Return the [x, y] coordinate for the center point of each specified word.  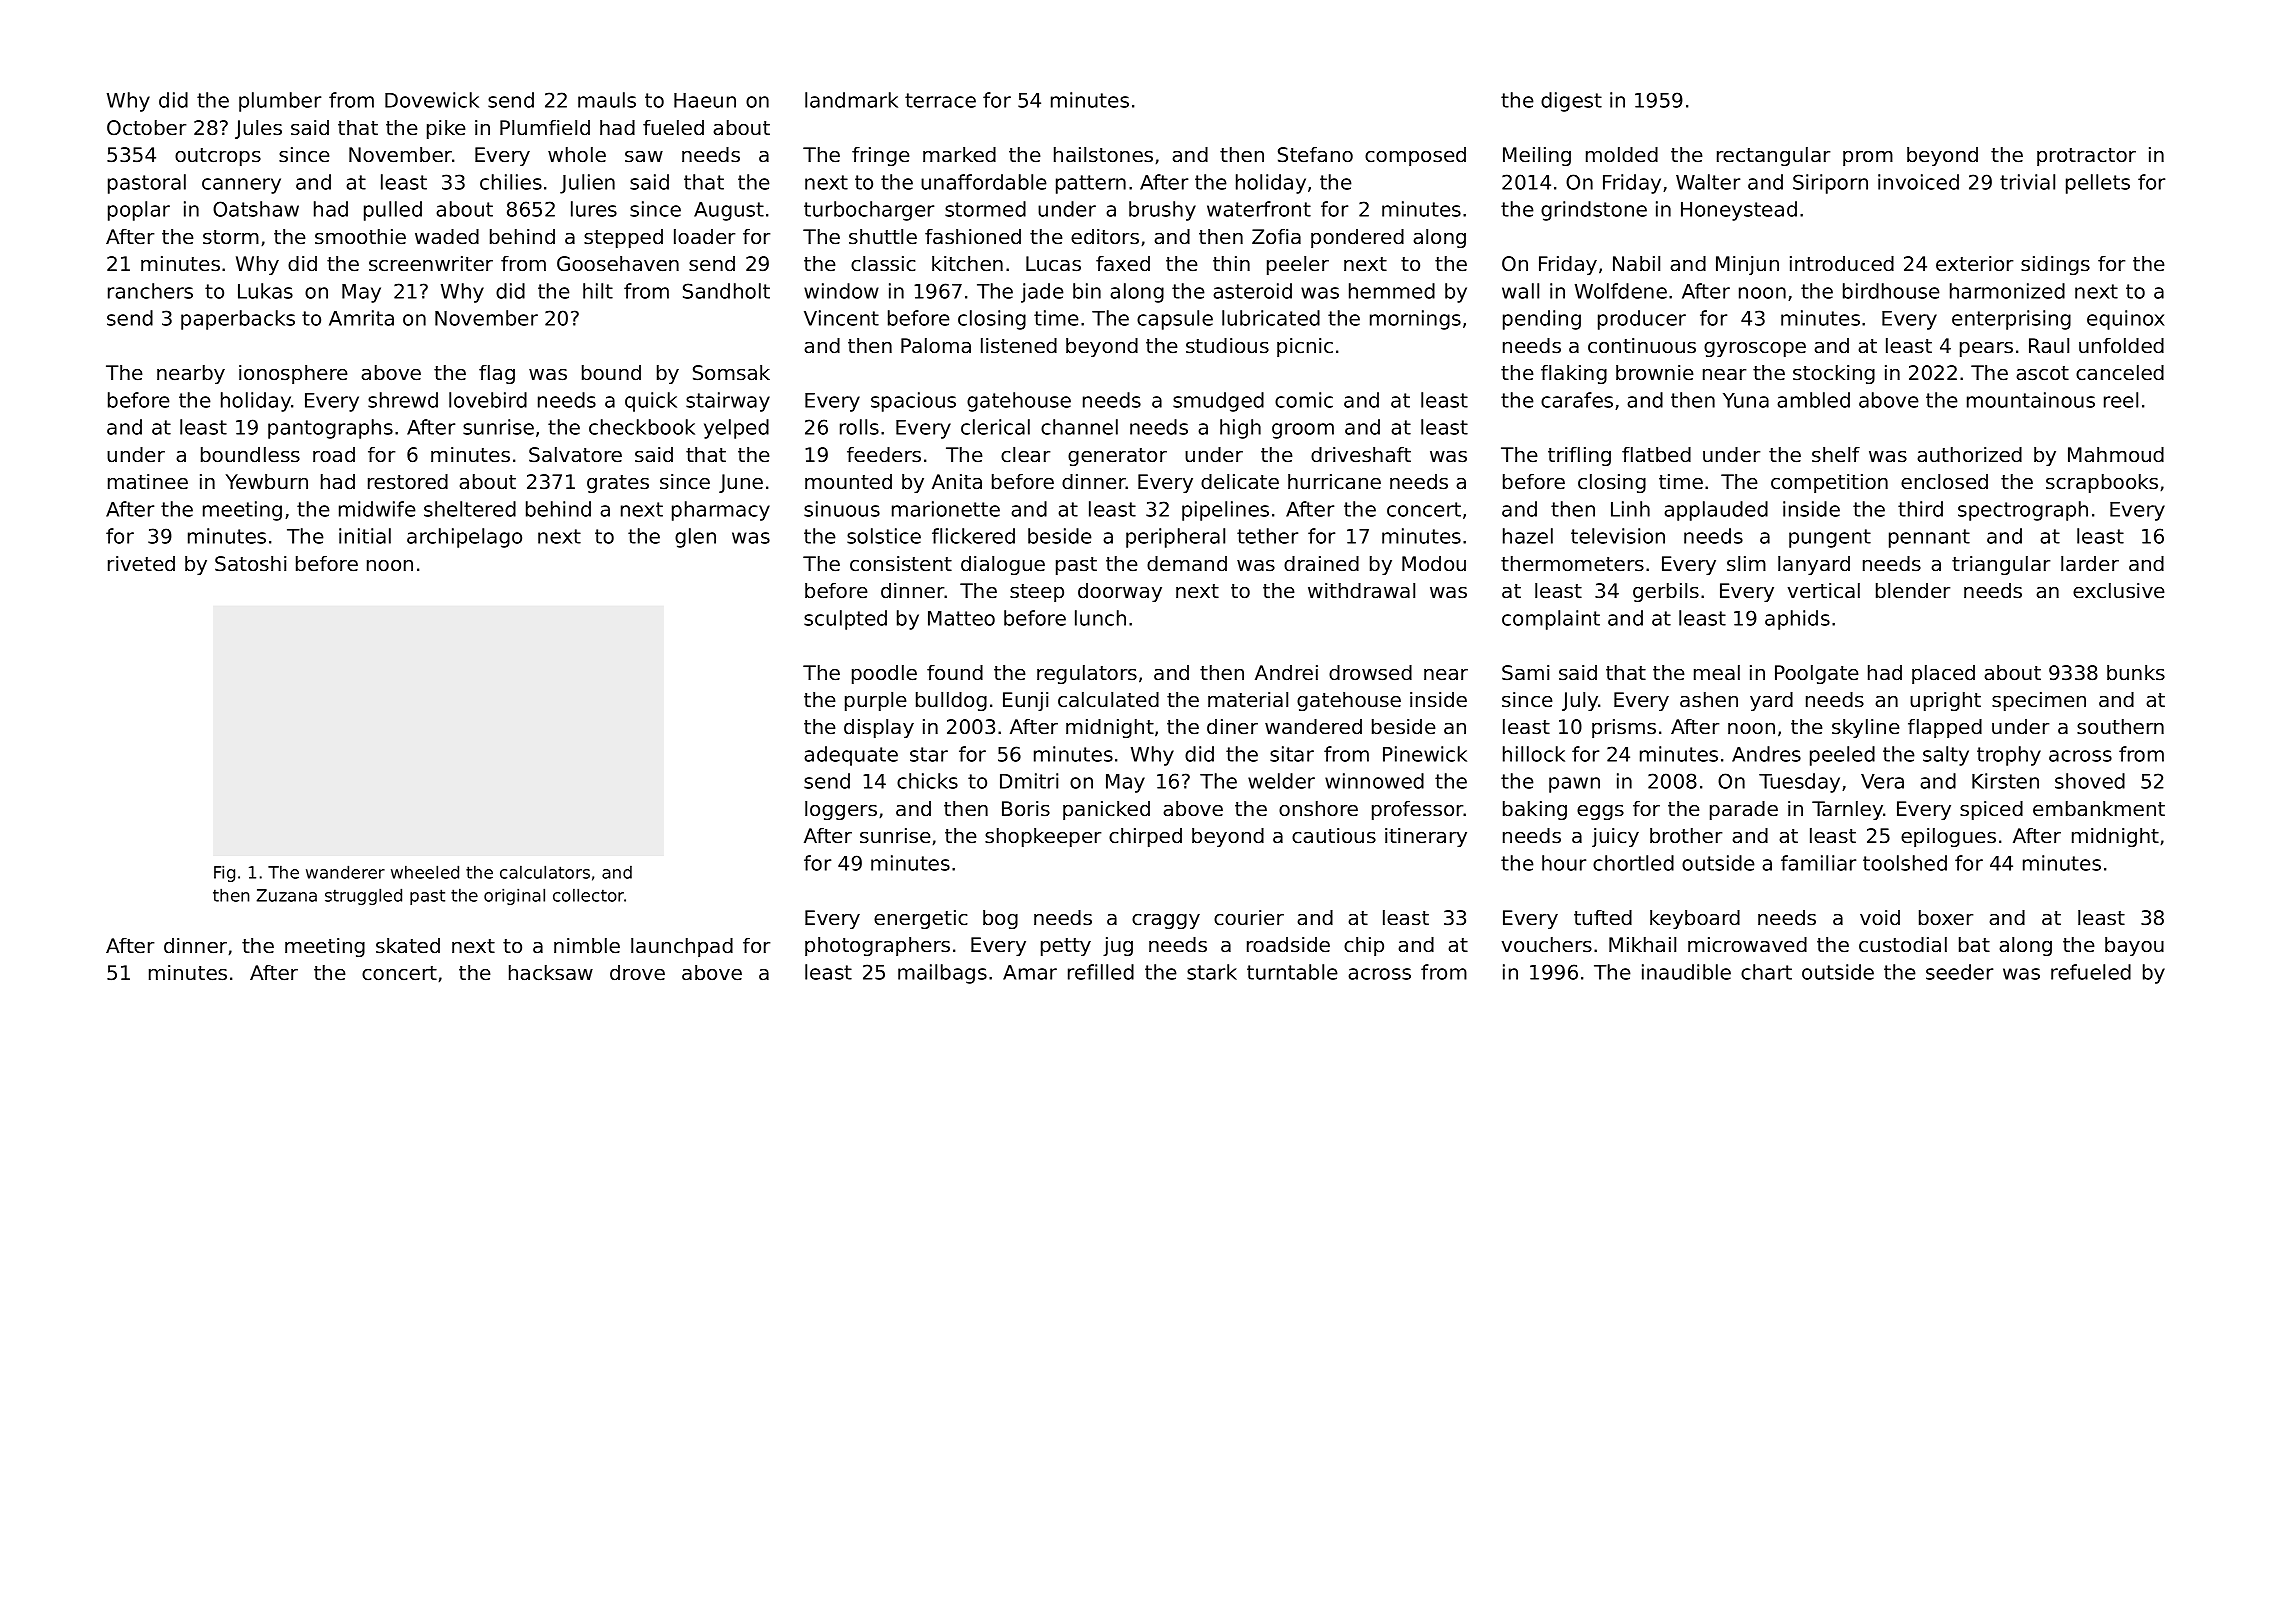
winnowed [1374, 781]
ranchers [150, 291]
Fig [224, 873]
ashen [1709, 700]
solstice [884, 536]
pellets [2098, 184]
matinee [148, 482]
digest [1571, 102]
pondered [1357, 238]
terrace [940, 100]
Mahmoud [2116, 455]
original [514, 896]
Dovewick [432, 100]
